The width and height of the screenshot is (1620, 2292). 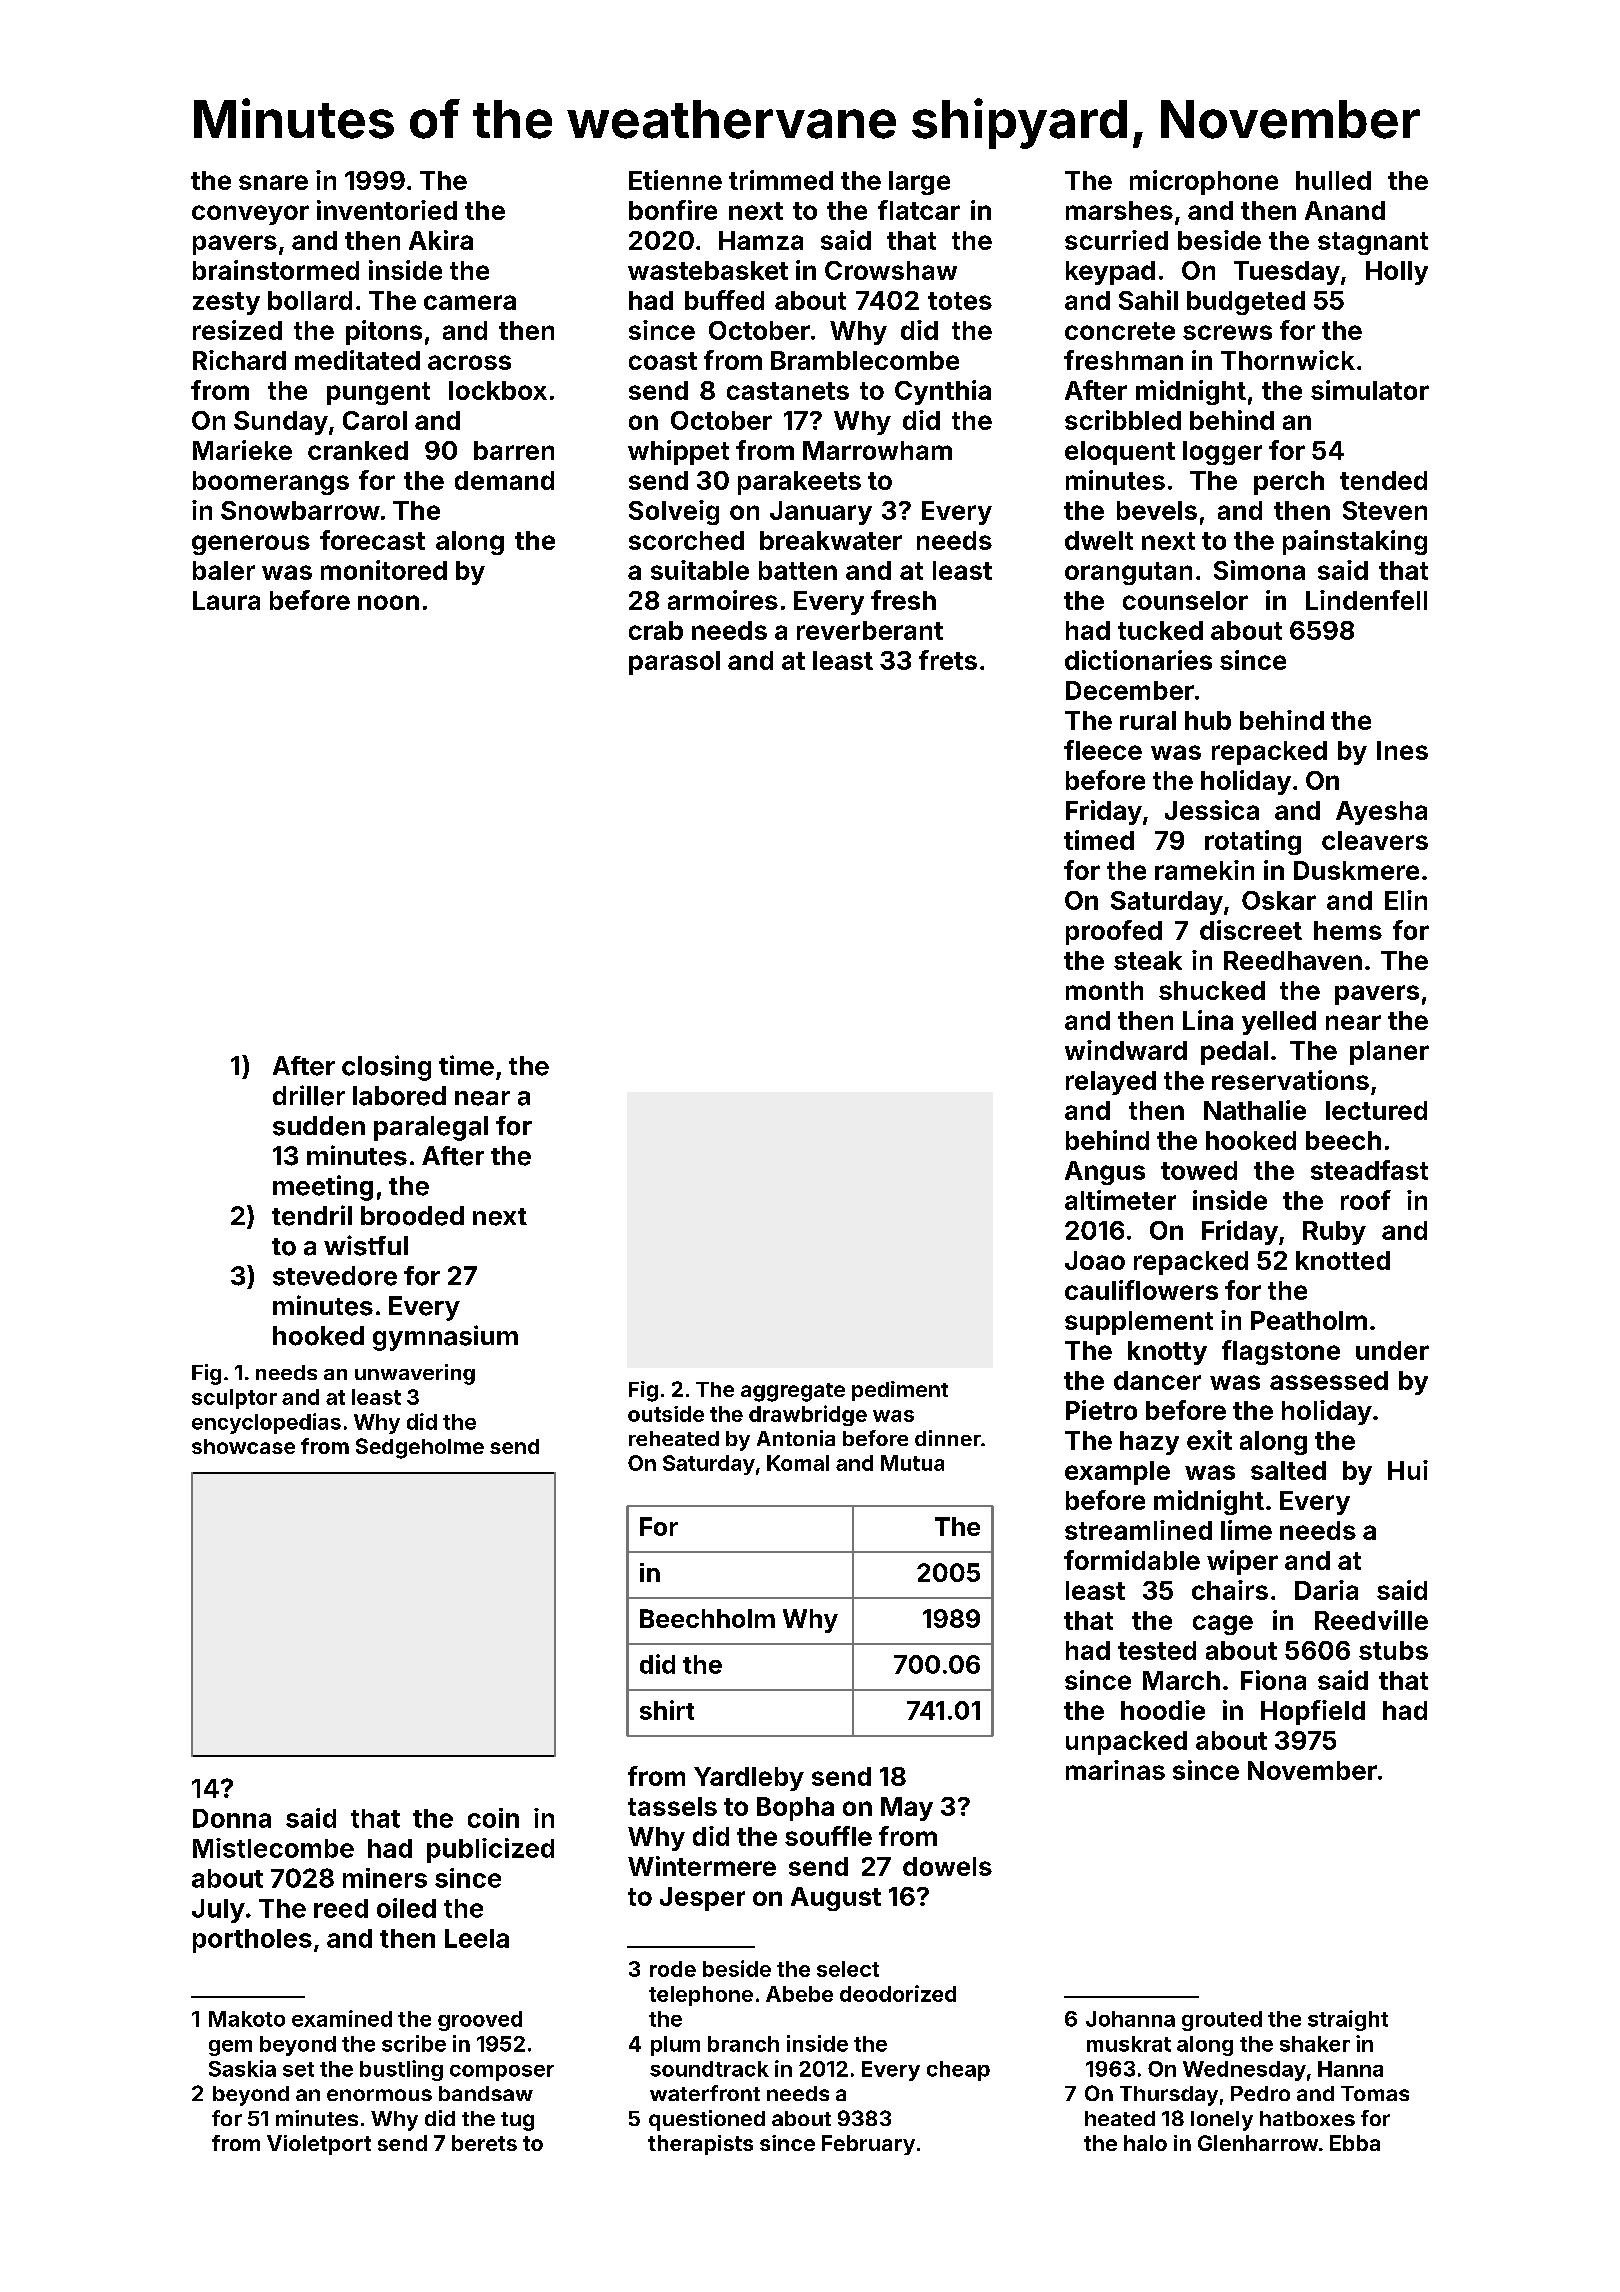 I want to click on May, so click(x=907, y=1809).
